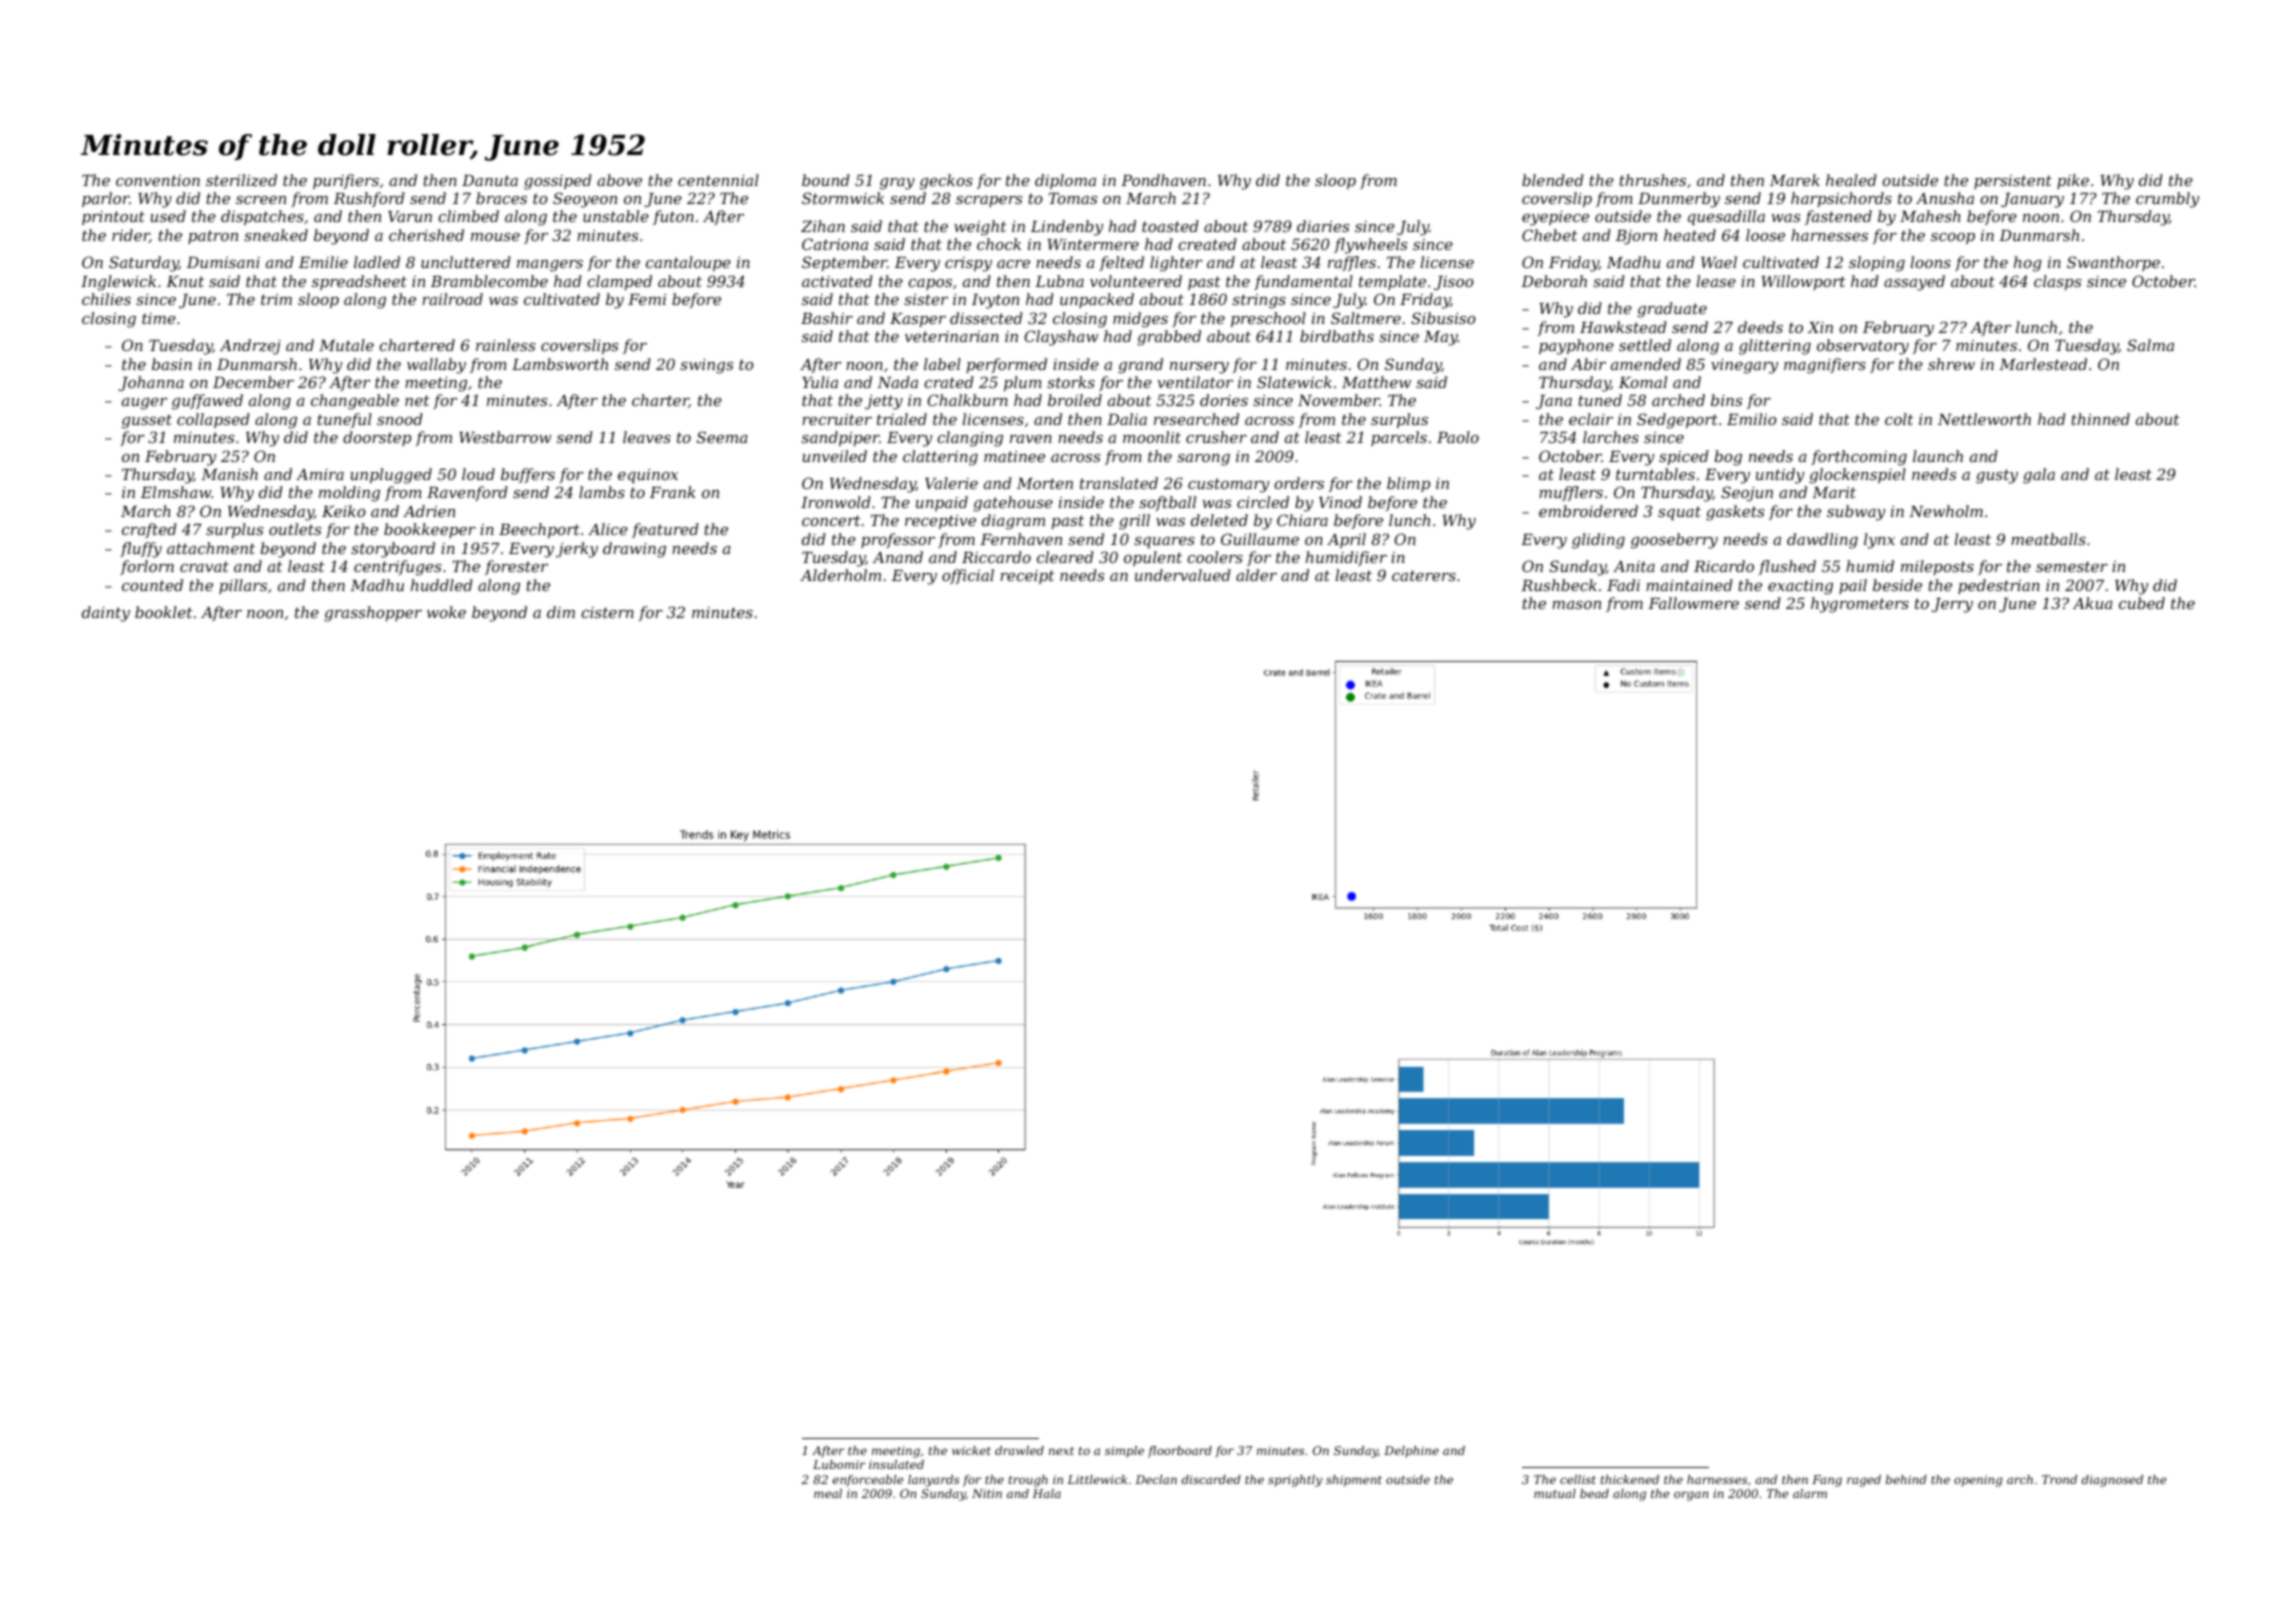 This page has width=2282, height=1614. What do you see at coordinates (106, 614) in the page?
I see `dainty` at bounding box center [106, 614].
